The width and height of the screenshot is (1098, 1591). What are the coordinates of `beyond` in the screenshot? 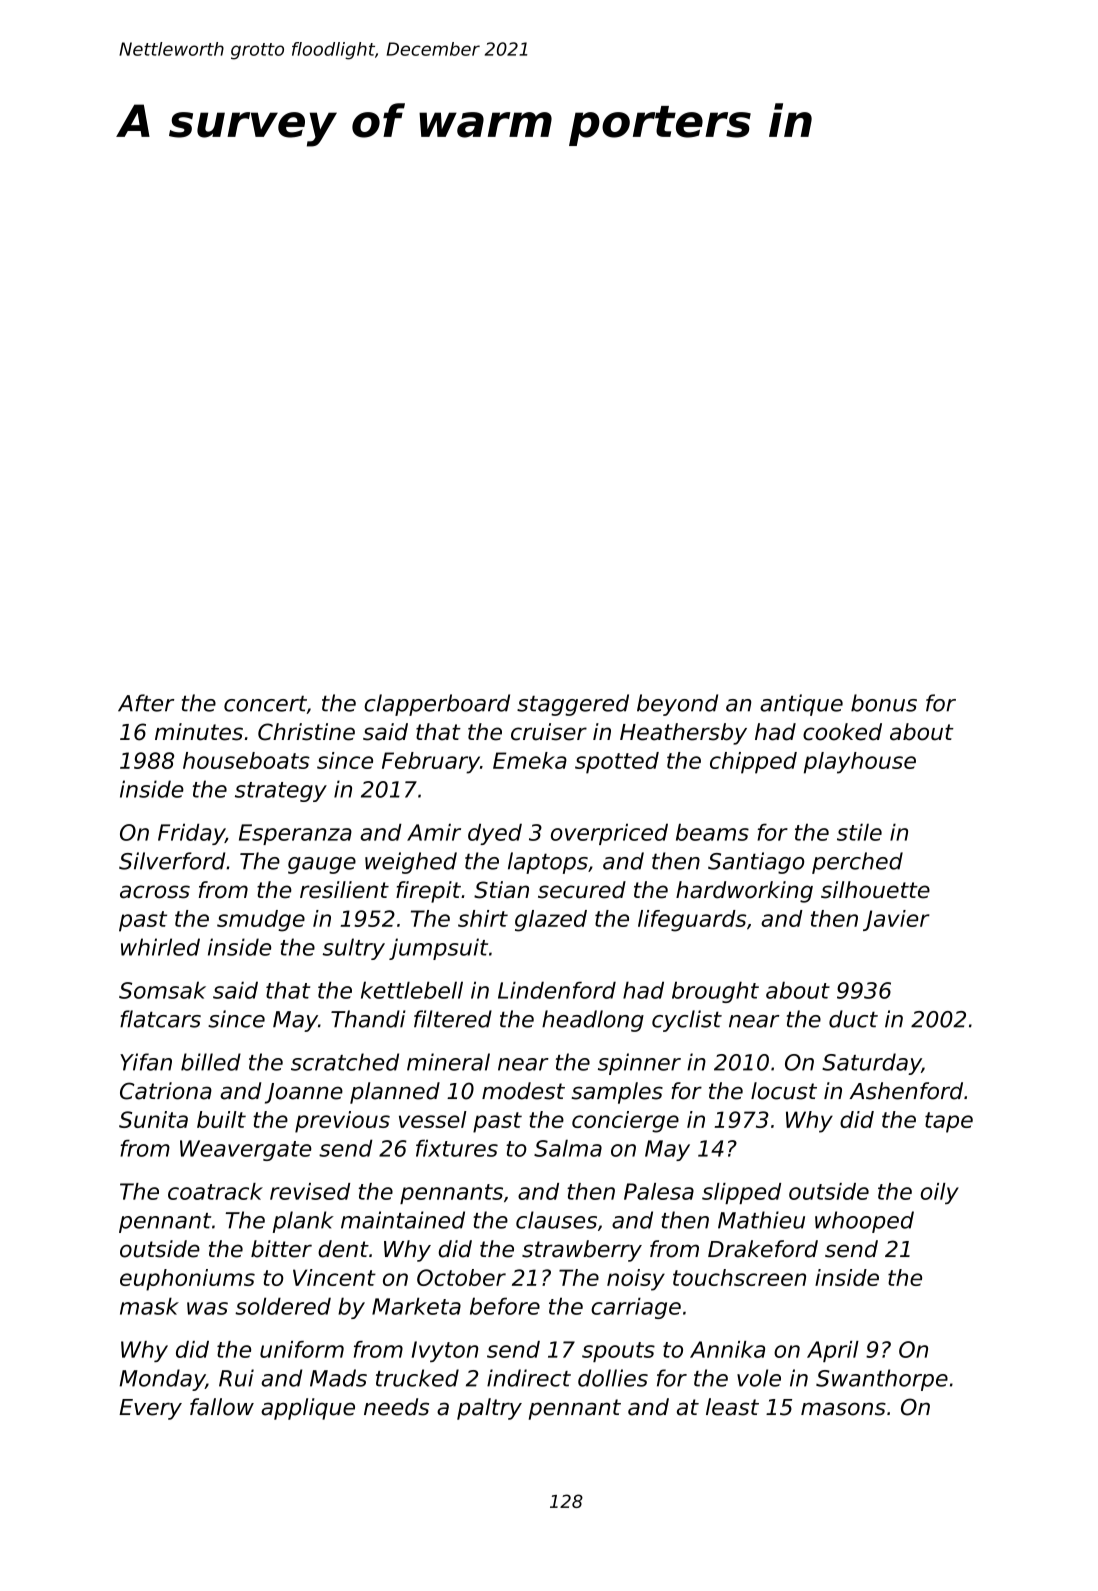 It's located at (677, 705).
